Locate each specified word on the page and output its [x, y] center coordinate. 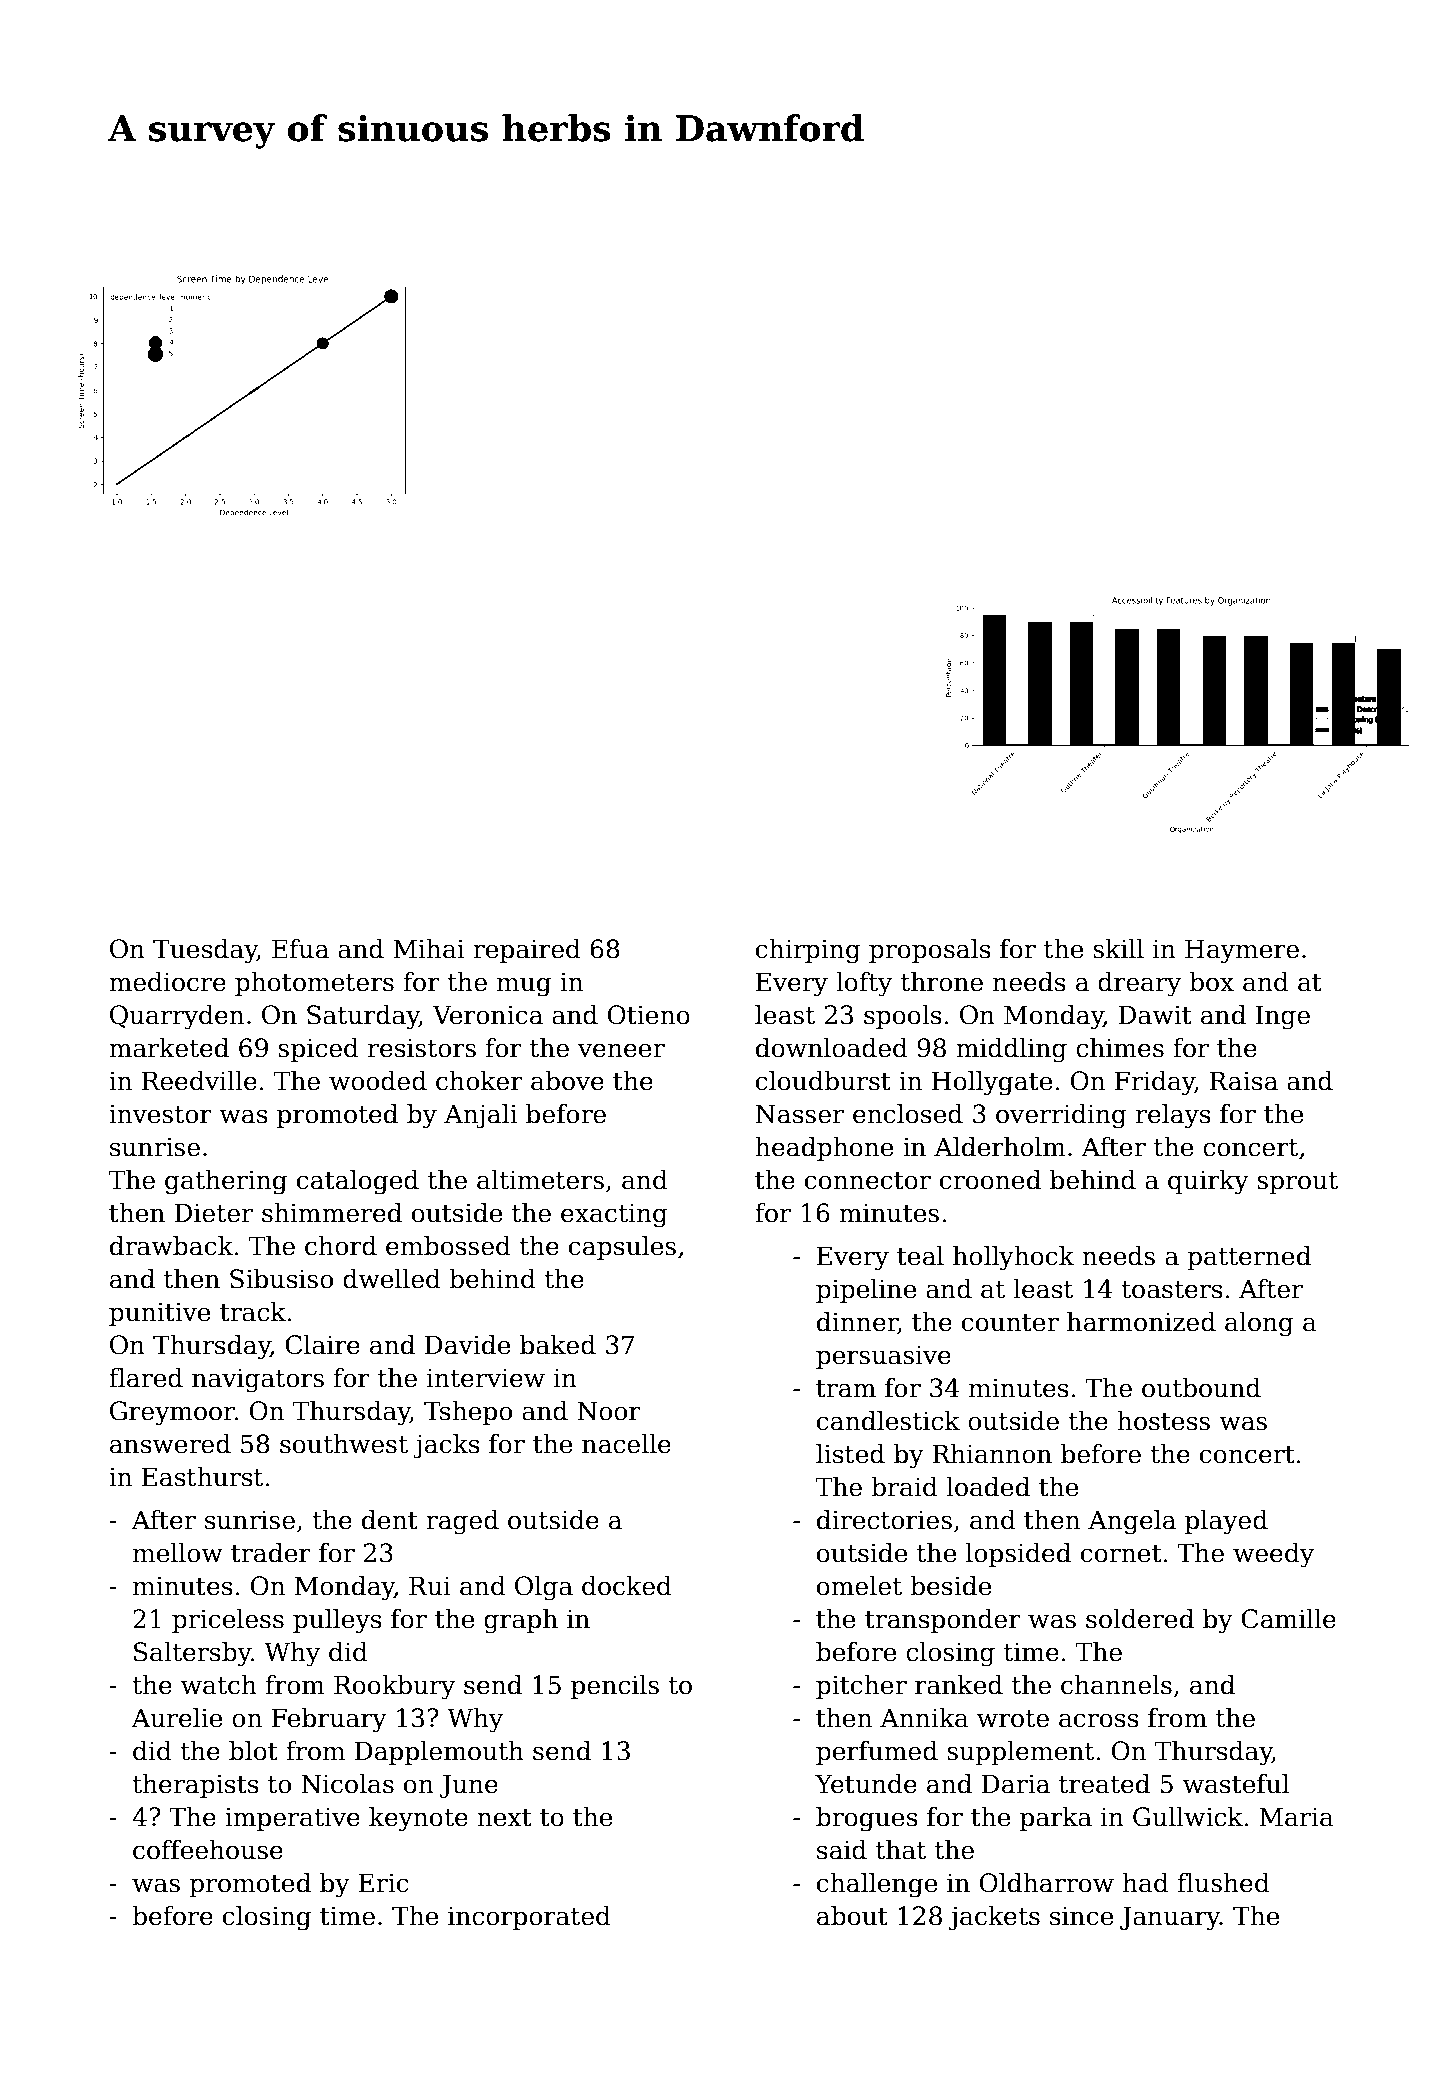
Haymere [1242, 951]
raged [462, 1522]
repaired [527, 951]
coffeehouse [208, 1850]
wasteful [1236, 1784]
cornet [1121, 1554]
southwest [344, 1444]
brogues [867, 1819]
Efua [300, 949]
